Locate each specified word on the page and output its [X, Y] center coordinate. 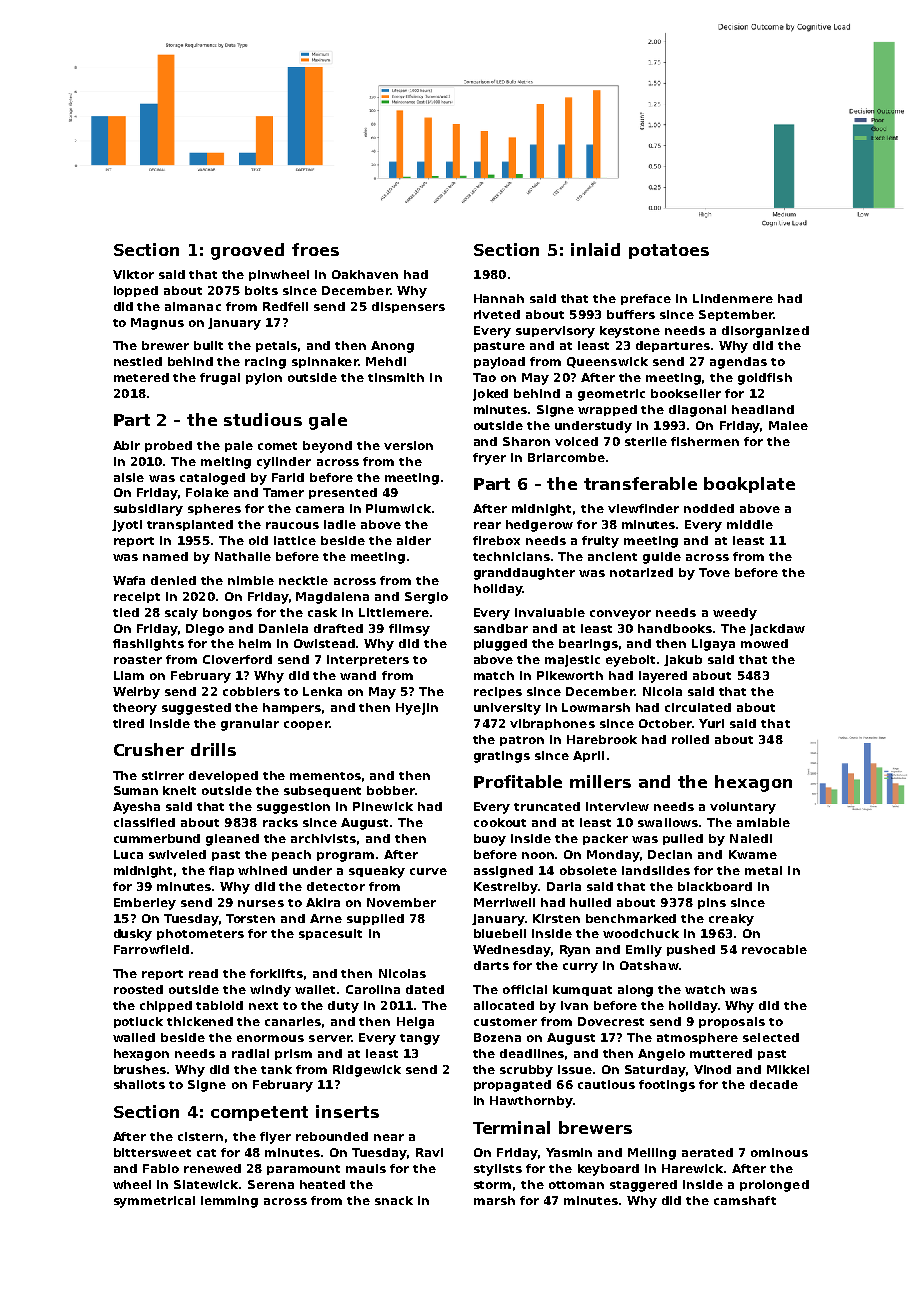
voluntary [743, 808]
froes [315, 249]
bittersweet [152, 1152]
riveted [497, 314]
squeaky [377, 872]
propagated [512, 1086]
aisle [129, 477]
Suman [136, 790]
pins [712, 903]
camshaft [745, 1200]
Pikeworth [570, 675]
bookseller [686, 393]
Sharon [526, 441]
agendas [738, 363]
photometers [200, 934]
